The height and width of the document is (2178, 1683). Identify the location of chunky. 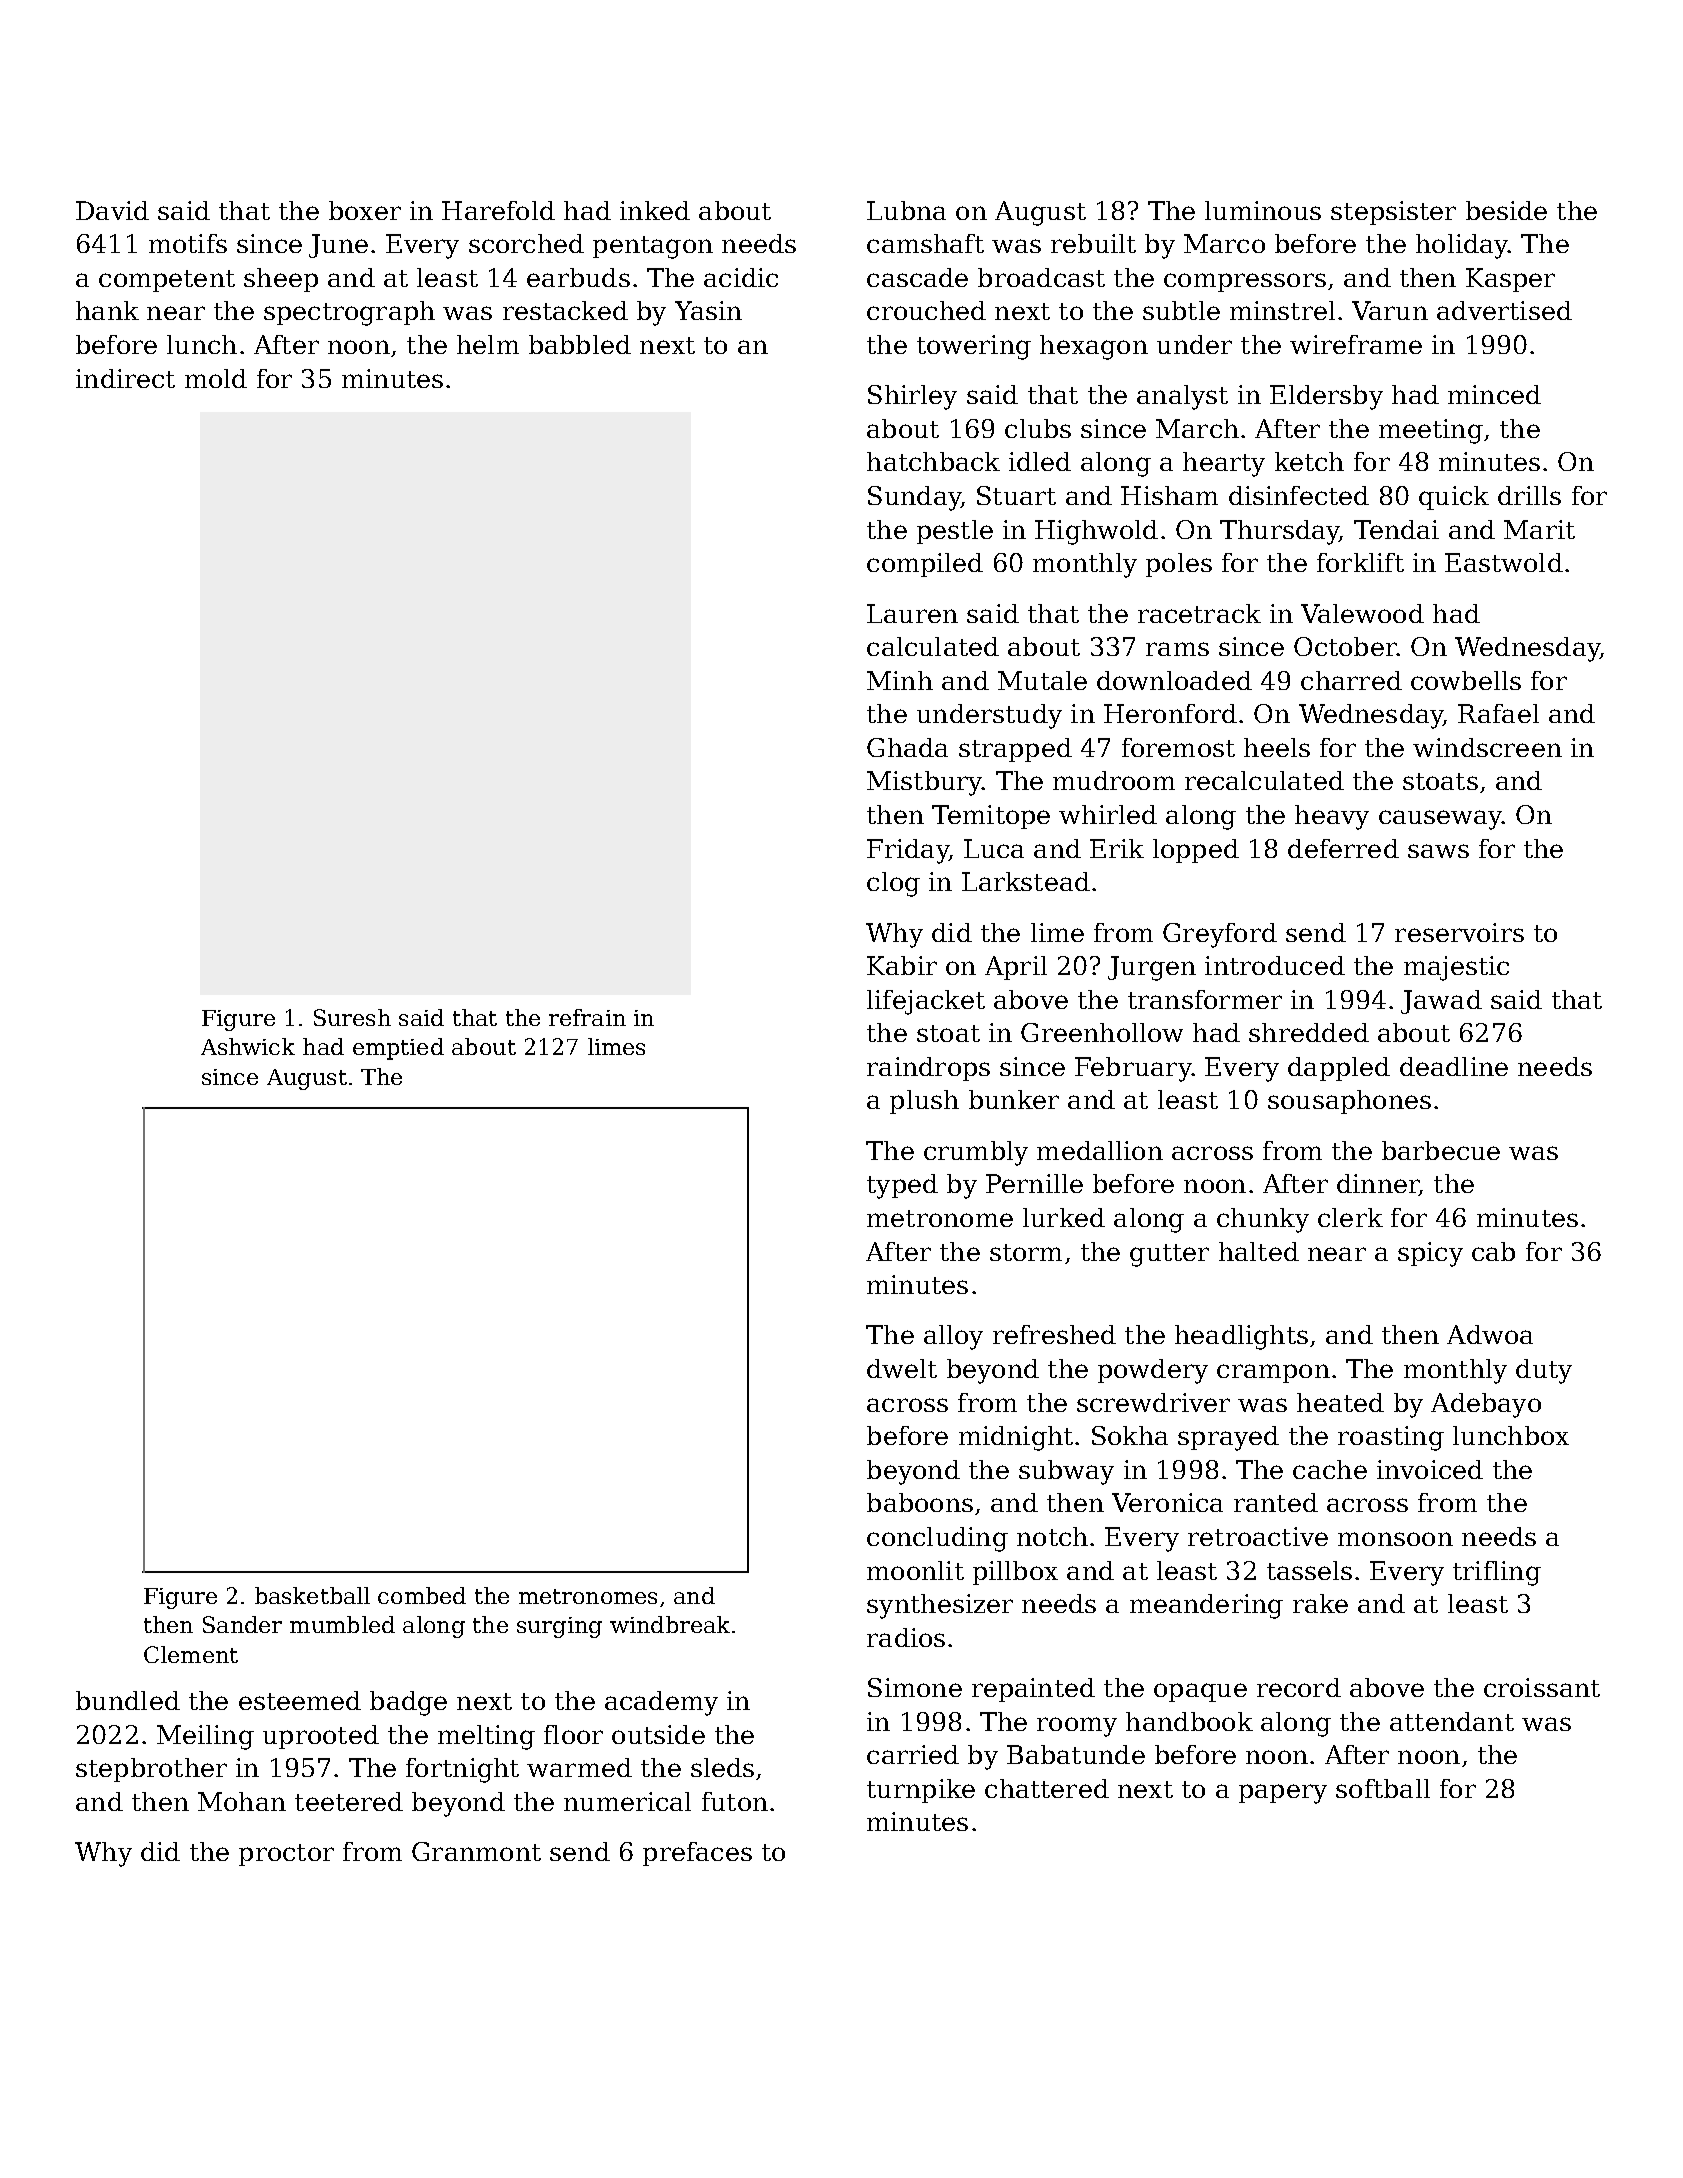
(1263, 1220).
